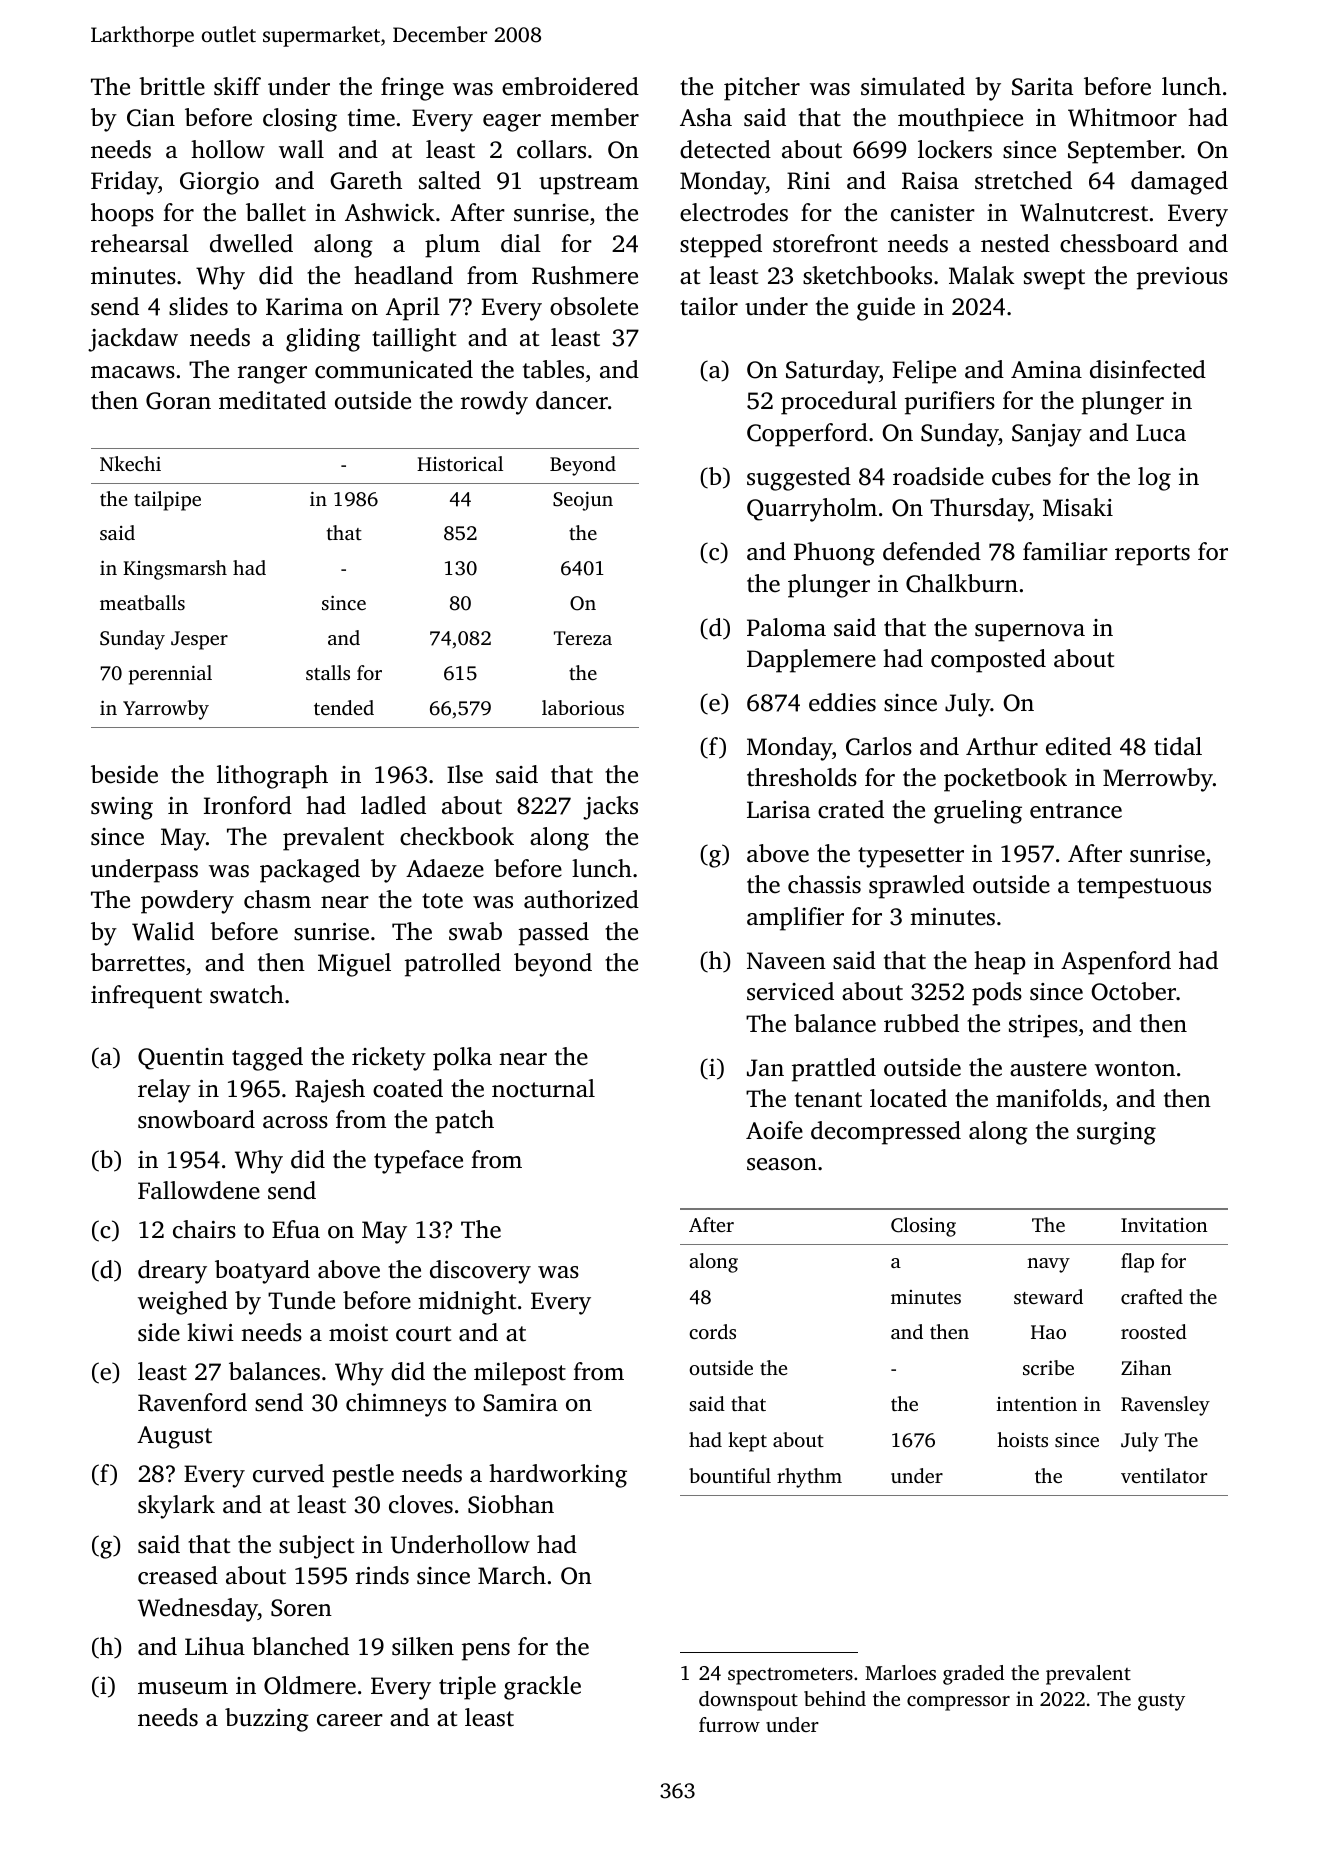  Describe the element at coordinates (1161, 1702) in the screenshot. I see `gusty` at that location.
